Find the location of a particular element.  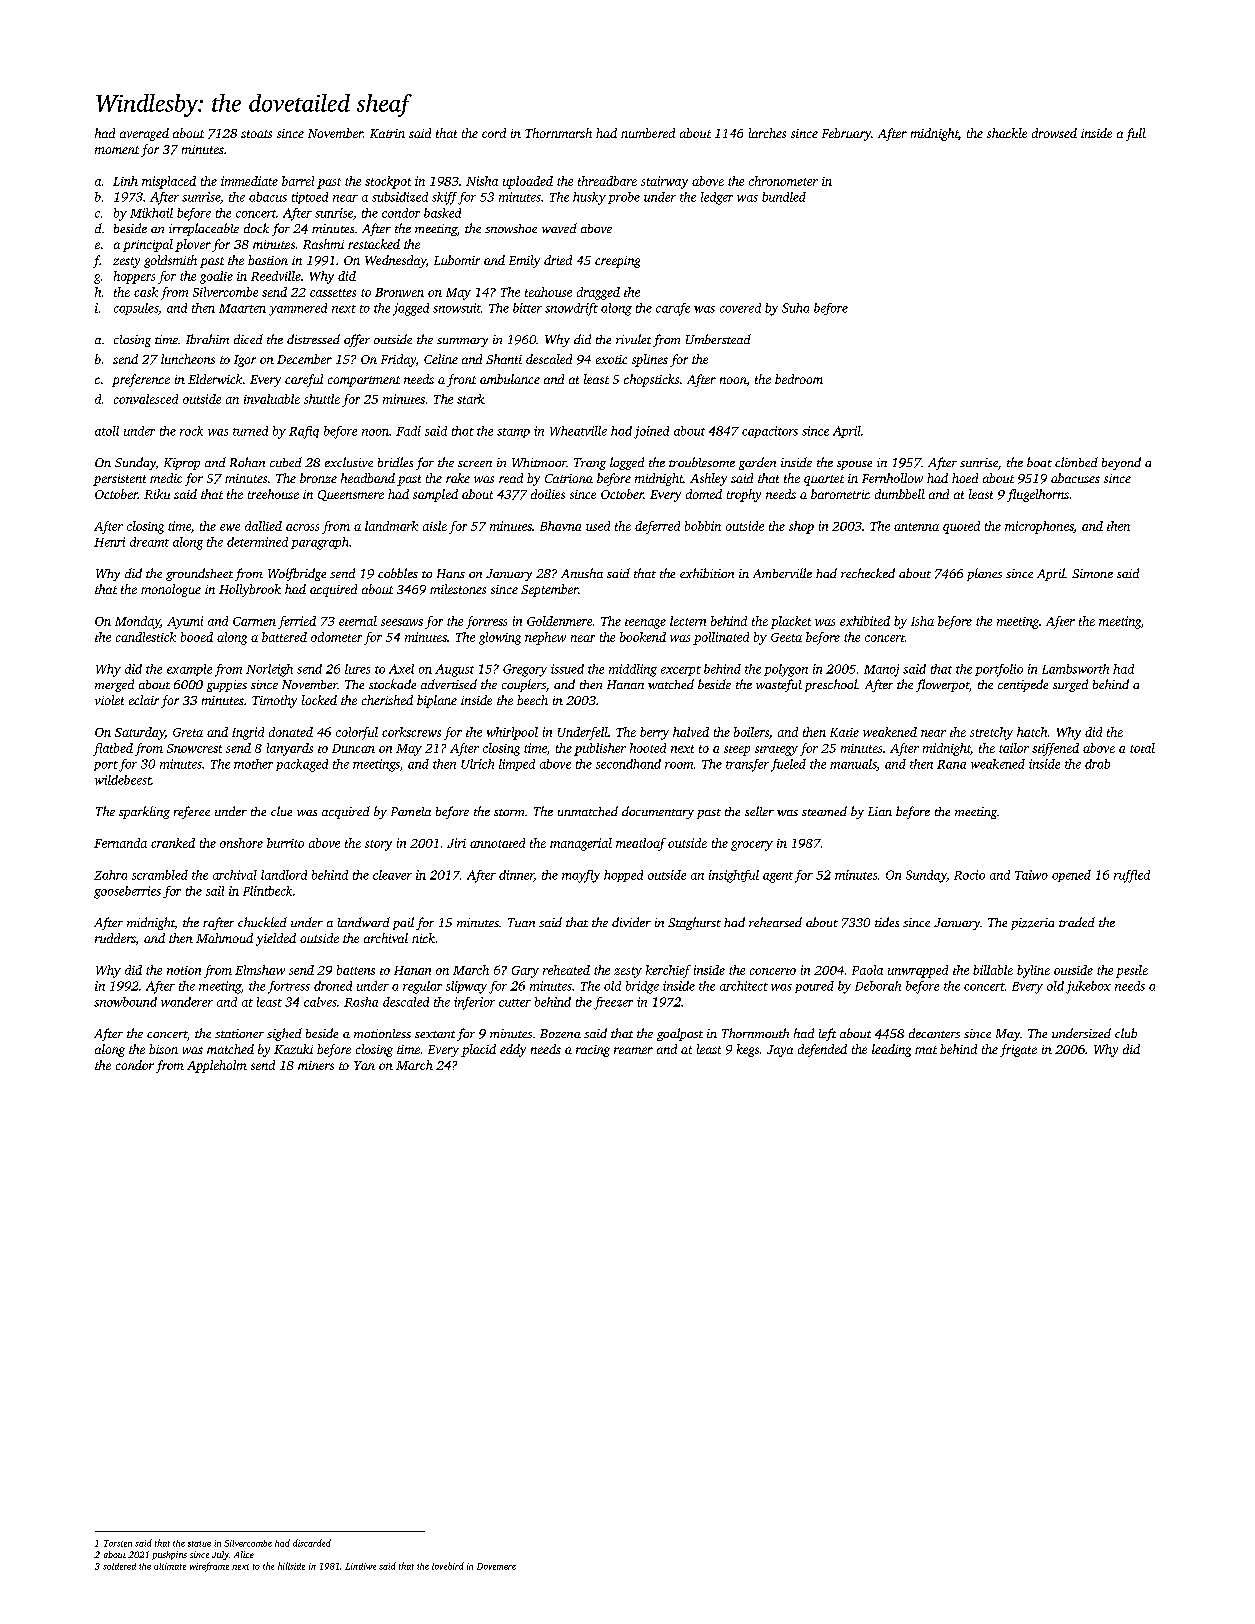

Goldenmere is located at coordinates (559, 621).
